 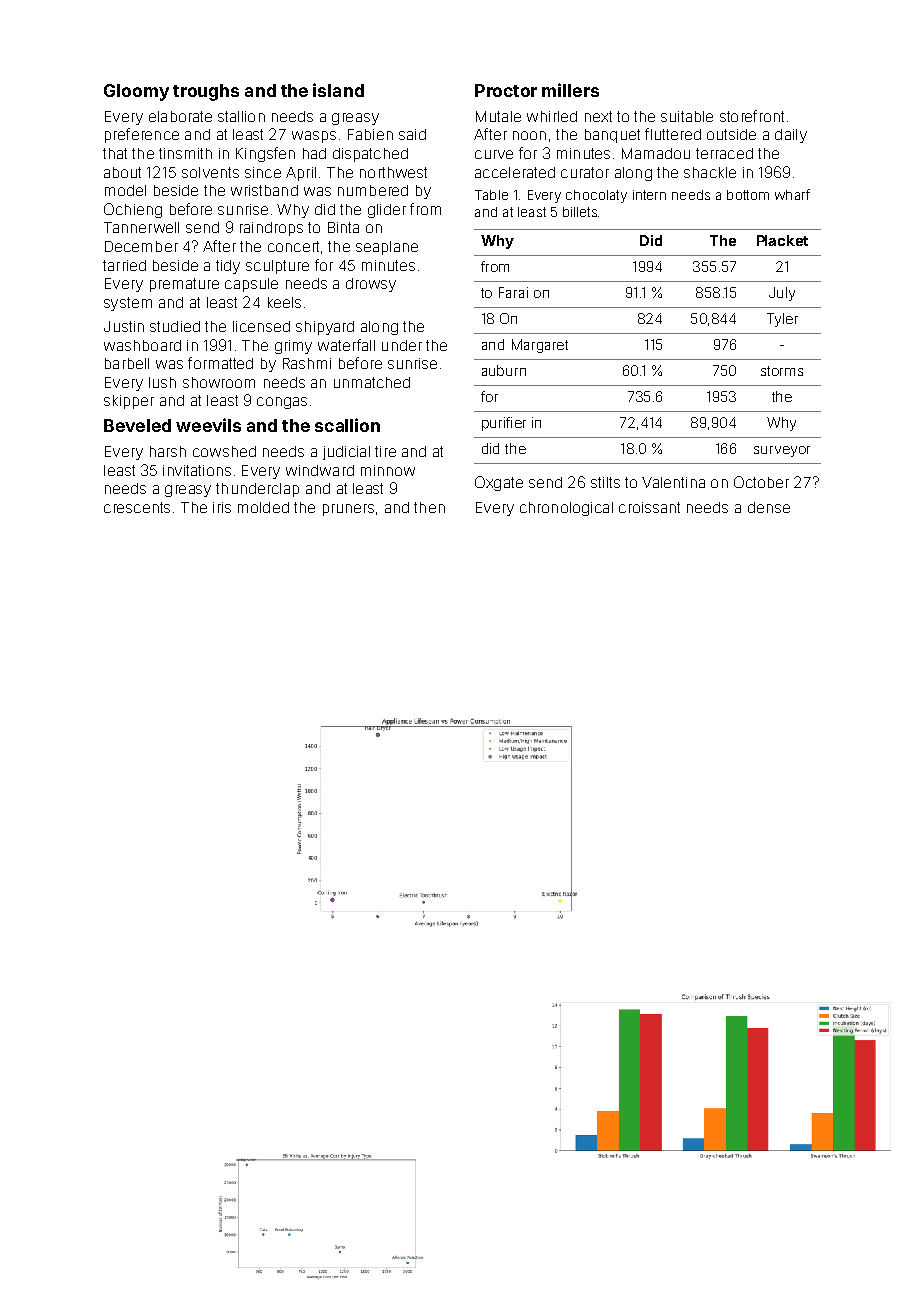 I want to click on formatted, so click(x=220, y=363).
